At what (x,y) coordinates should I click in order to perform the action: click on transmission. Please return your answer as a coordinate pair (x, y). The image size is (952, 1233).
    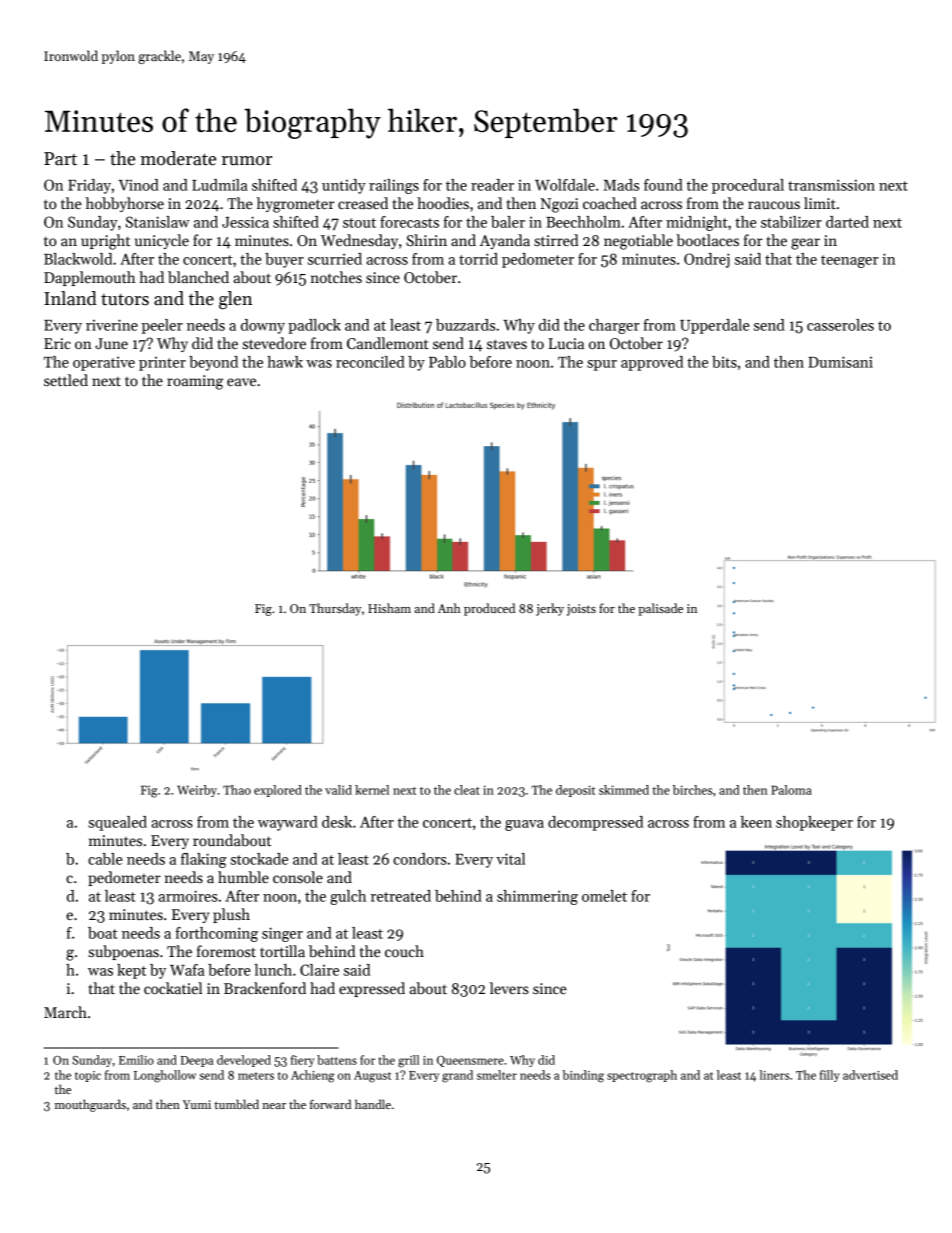
    Looking at the image, I should click on (831, 185).
